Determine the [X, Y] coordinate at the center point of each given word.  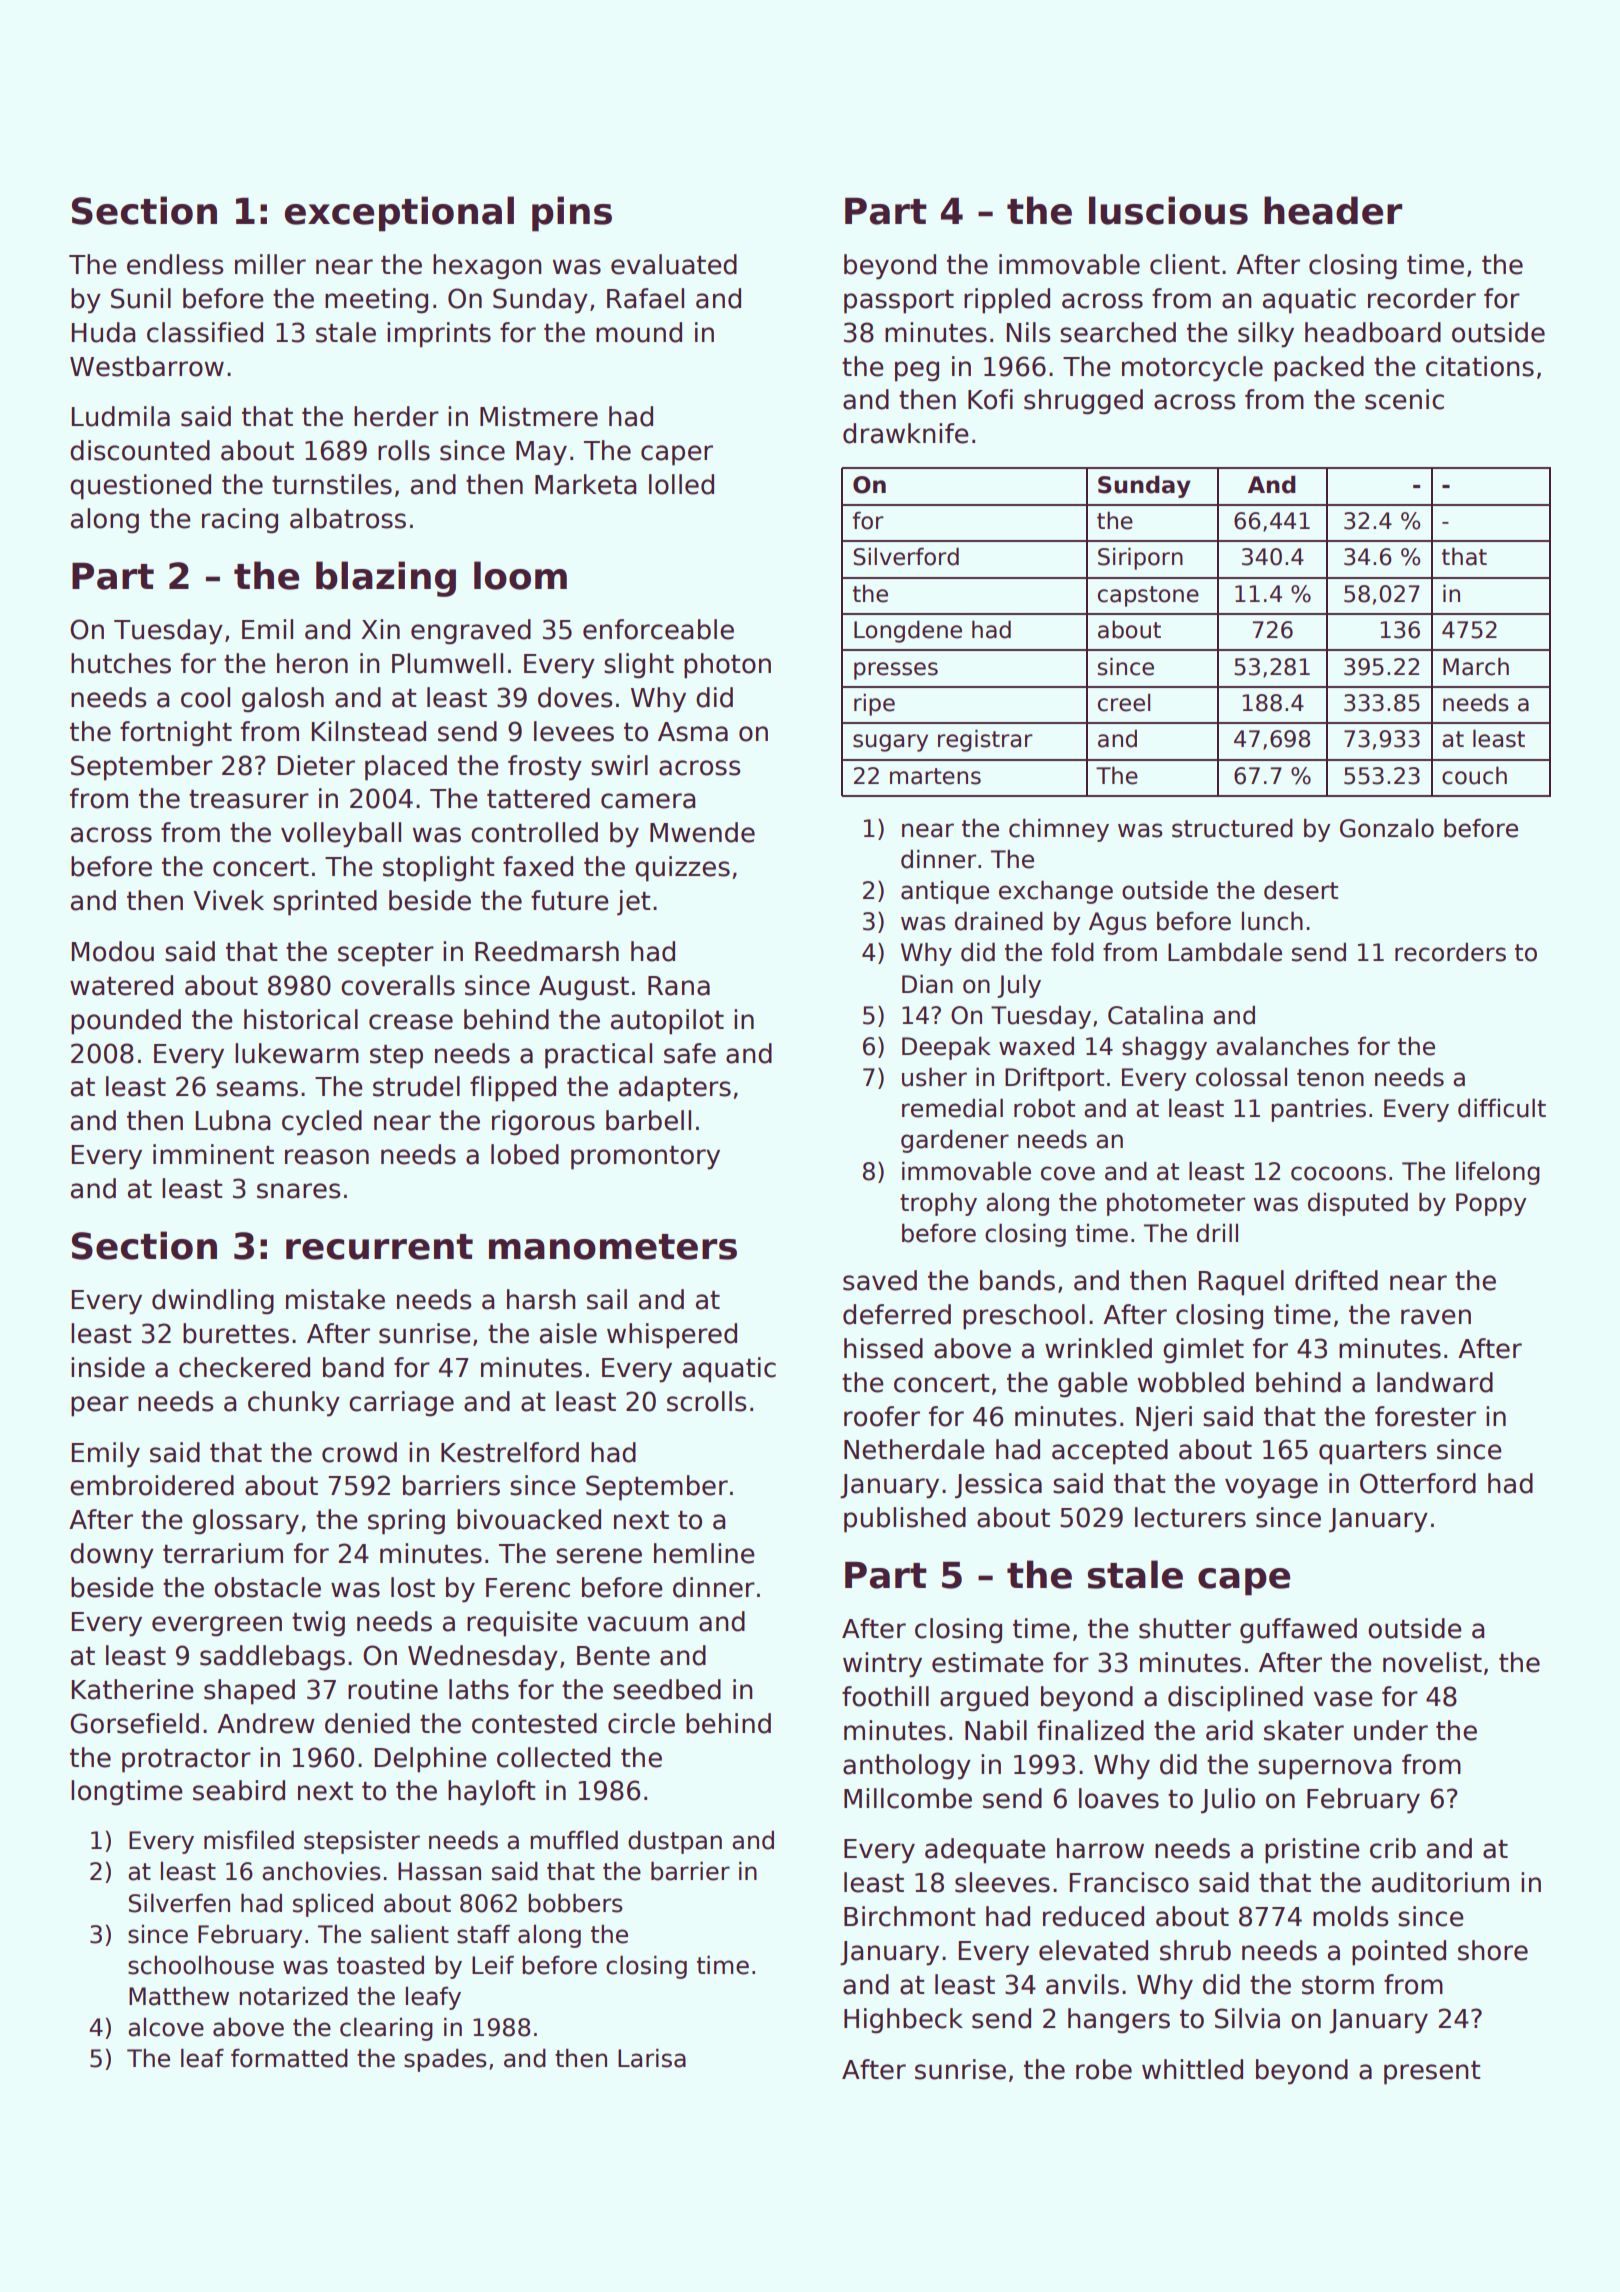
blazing [386, 579]
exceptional [399, 214]
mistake [335, 1299]
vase [1343, 1699]
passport [899, 302]
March [1476, 666]
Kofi [990, 399]
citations [1480, 366]
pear [100, 1406]
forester [1425, 1416]
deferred [897, 1314]
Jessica [998, 1486]
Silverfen [179, 1903]
